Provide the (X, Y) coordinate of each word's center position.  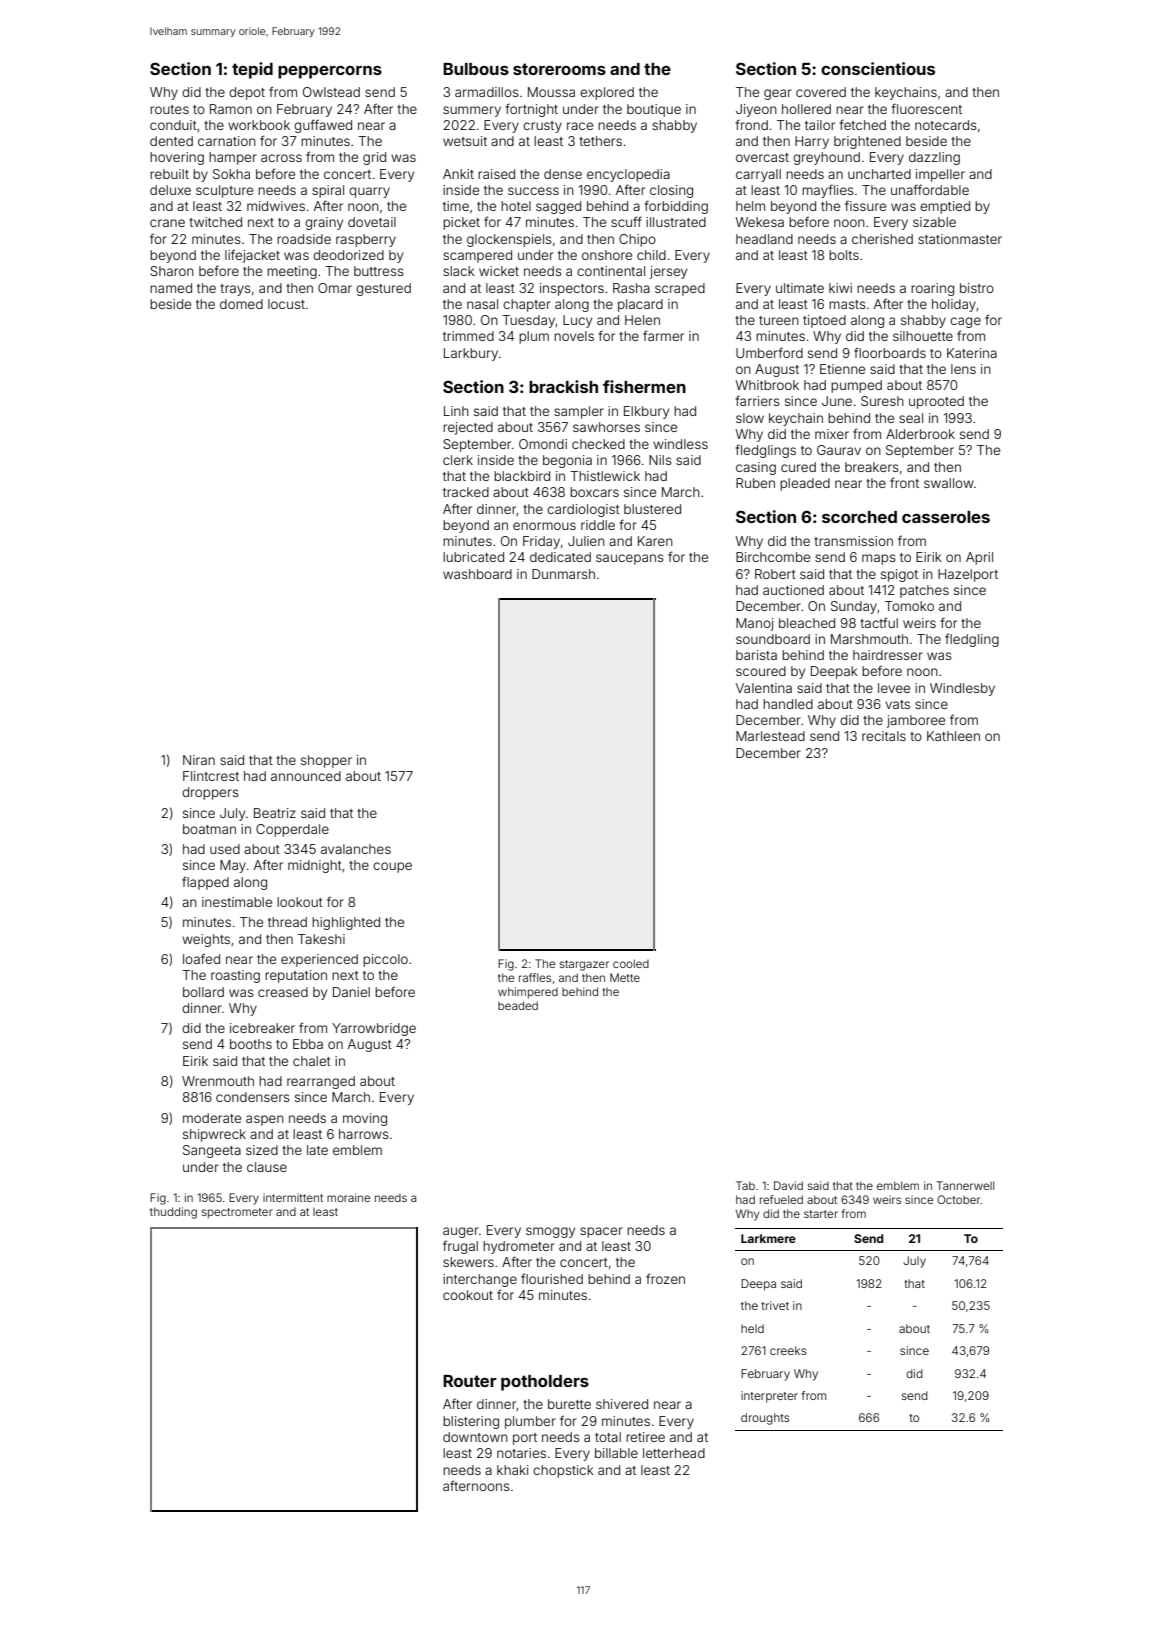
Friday (541, 542)
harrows (364, 1134)
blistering (471, 1422)
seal (911, 418)
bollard (203, 992)
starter (821, 1214)
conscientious (878, 68)
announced (306, 776)
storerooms (559, 69)
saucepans (630, 559)
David (788, 1185)
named (171, 288)
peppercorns (330, 72)
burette (569, 1404)
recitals (884, 736)
